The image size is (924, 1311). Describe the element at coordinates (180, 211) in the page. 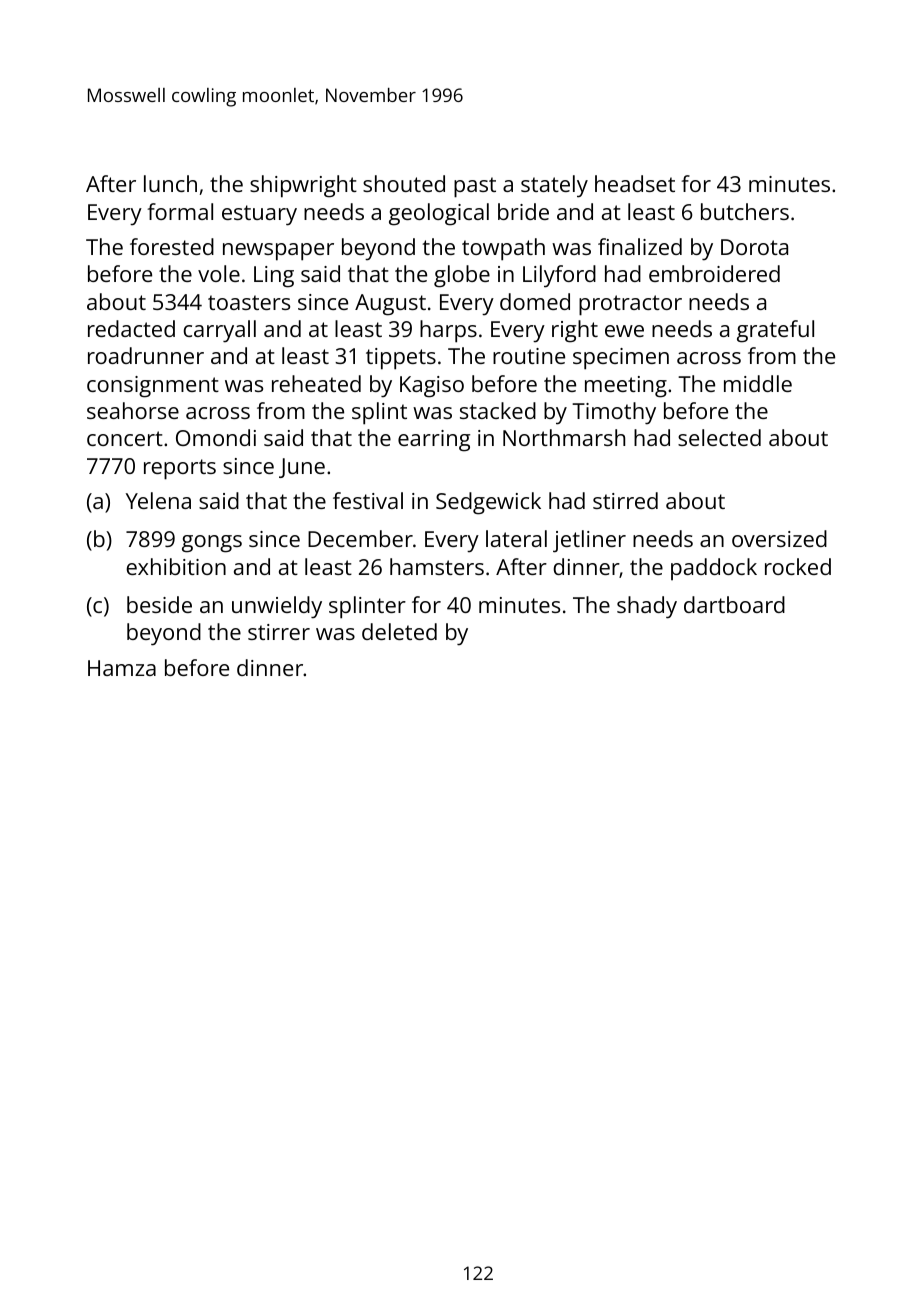

I see `formal` at that location.
